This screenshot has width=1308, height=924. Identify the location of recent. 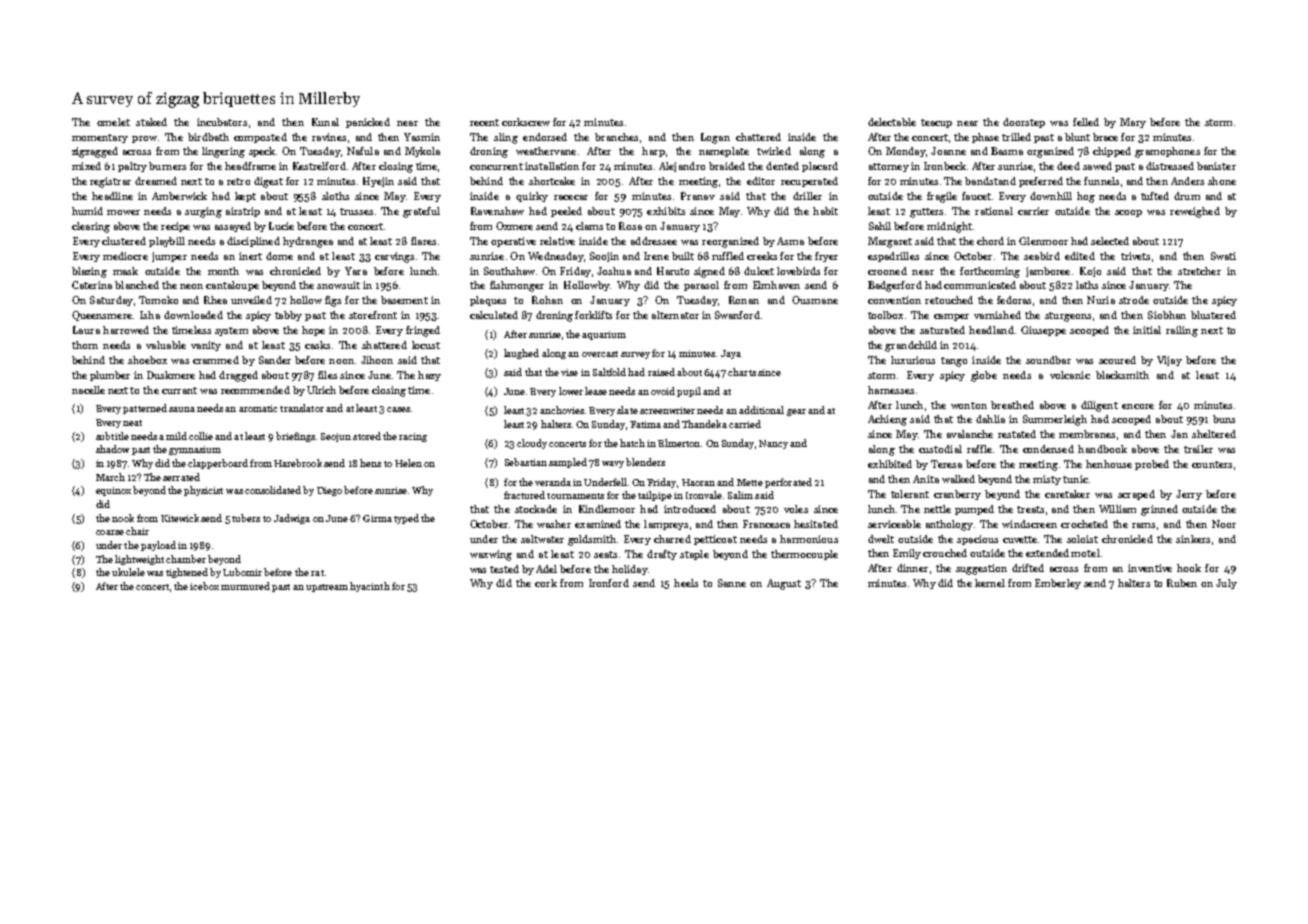
(484, 122).
